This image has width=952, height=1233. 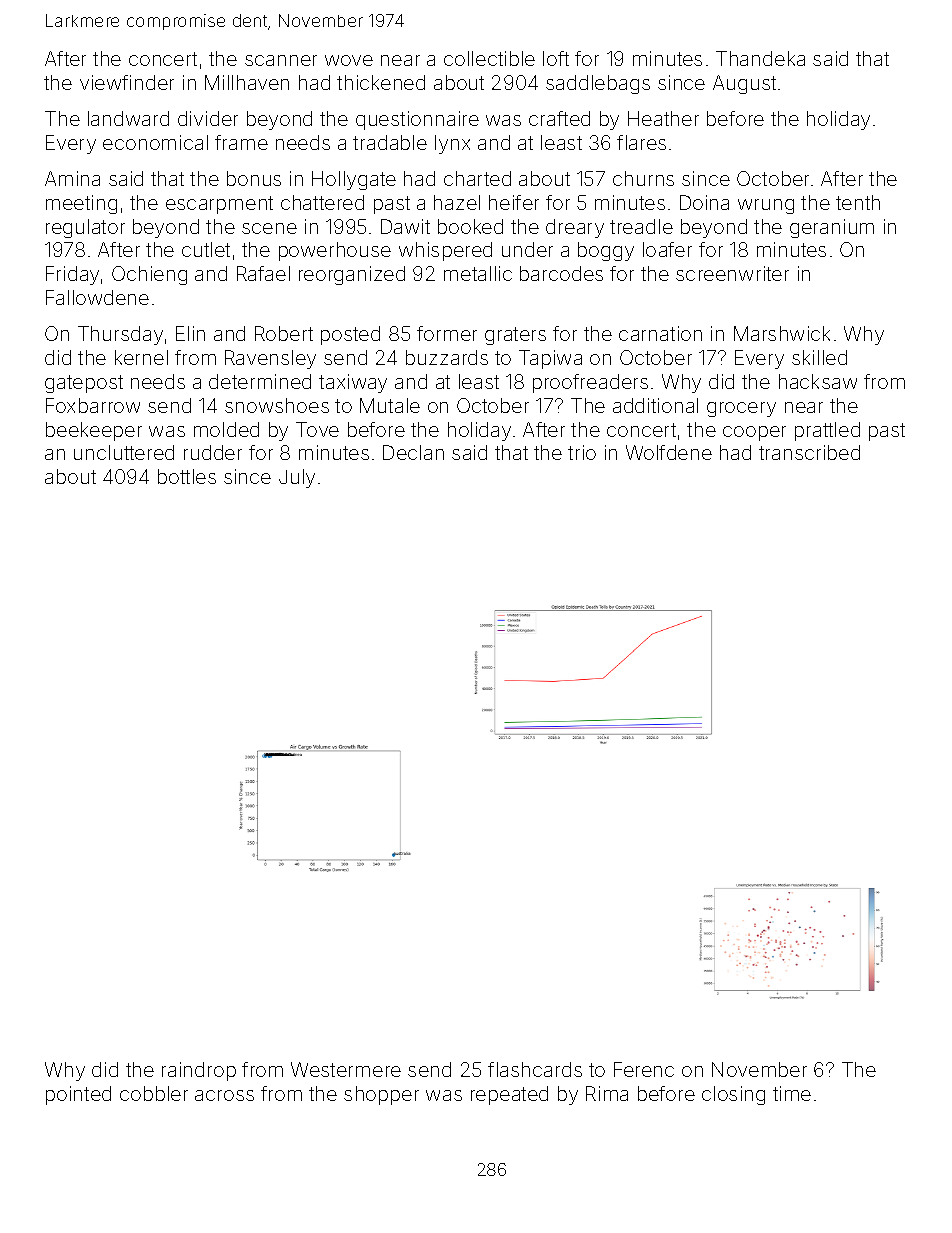 What do you see at coordinates (489, 58) in the image?
I see `collectible` at bounding box center [489, 58].
